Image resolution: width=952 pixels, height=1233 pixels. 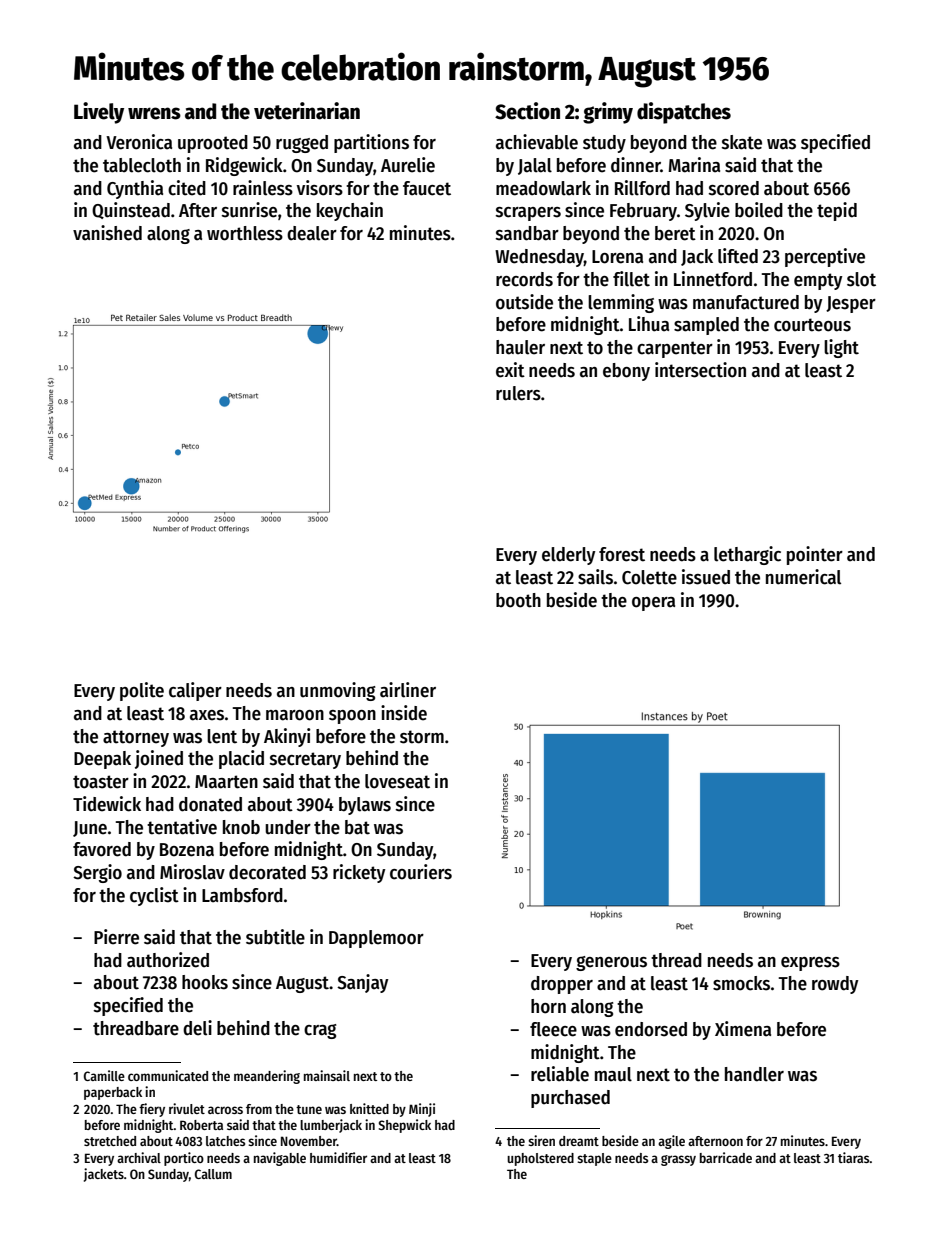 I want to click on polite, so click(x=142, y=691).
